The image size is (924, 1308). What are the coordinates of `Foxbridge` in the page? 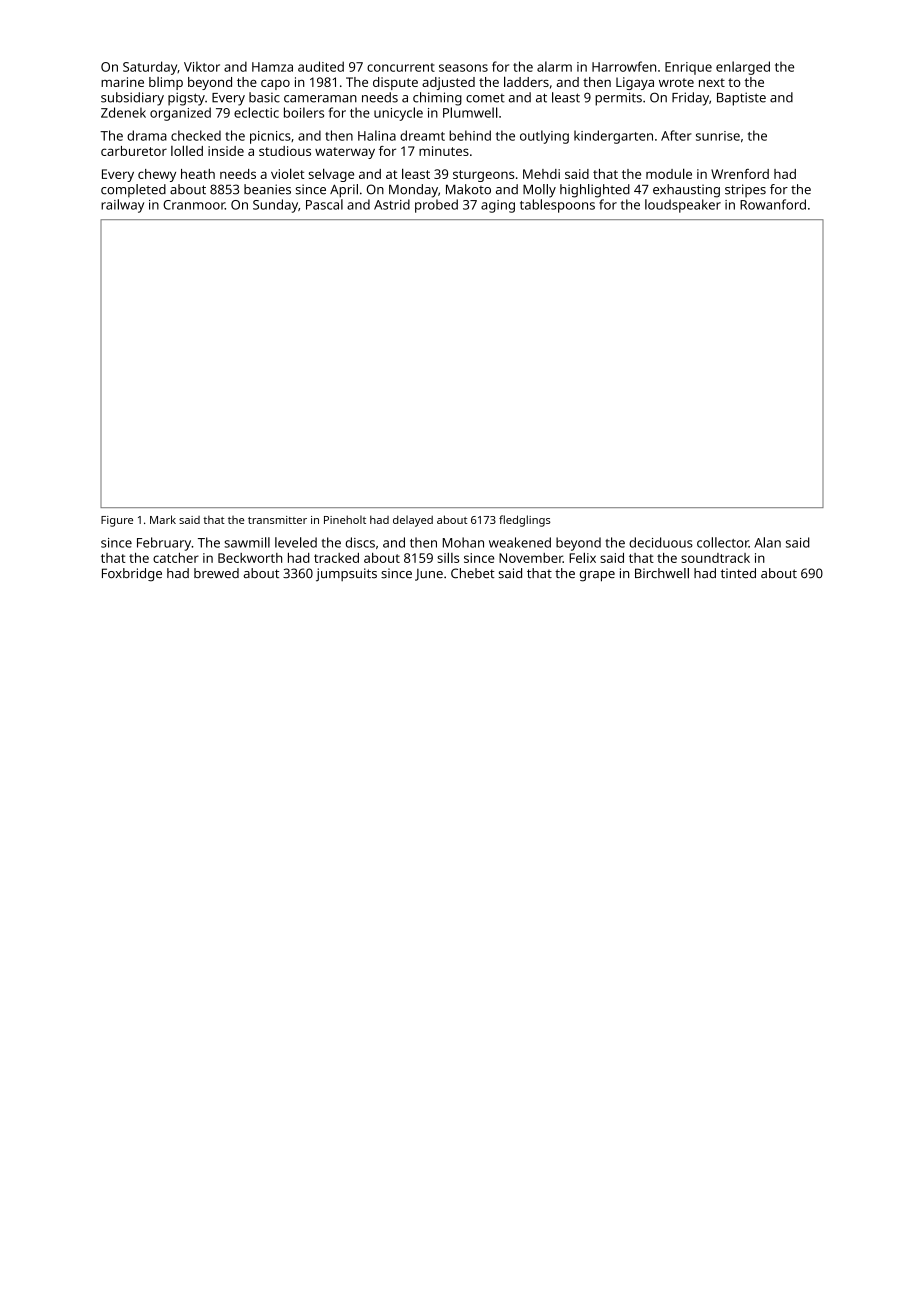 It's located at (132, 575).
